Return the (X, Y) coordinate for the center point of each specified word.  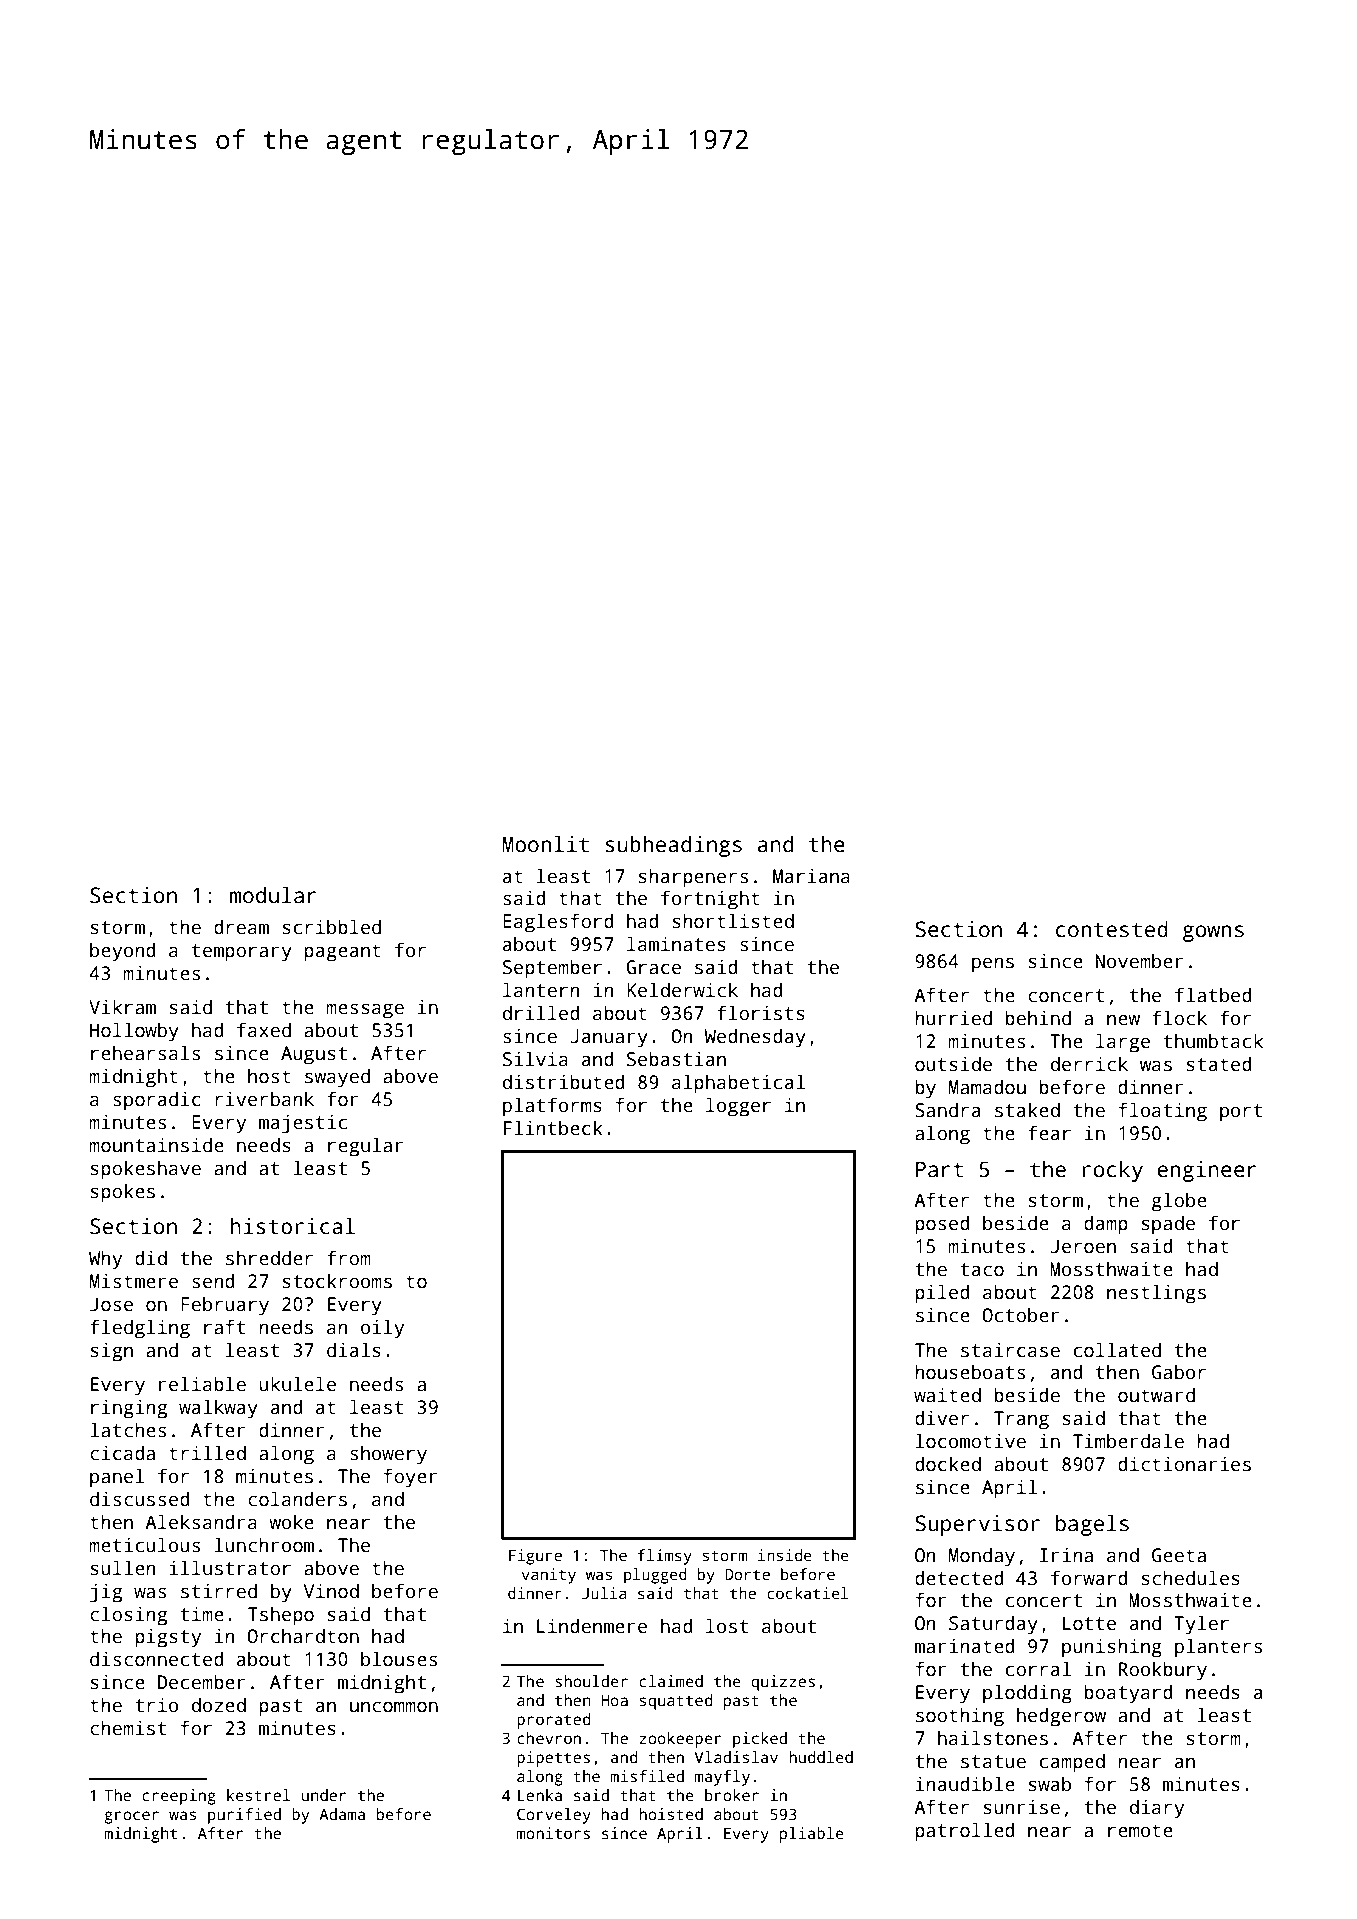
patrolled (965, 1832)
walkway (218, 1409)
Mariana (811, 876)
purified (244, 1816)
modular (273, 895)
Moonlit (545, 844)
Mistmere (134, 1281)
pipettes (553, 1759)
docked (948, 1464)
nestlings (1156, 1294)
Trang (1021, 1420)
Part (939, 1169)
